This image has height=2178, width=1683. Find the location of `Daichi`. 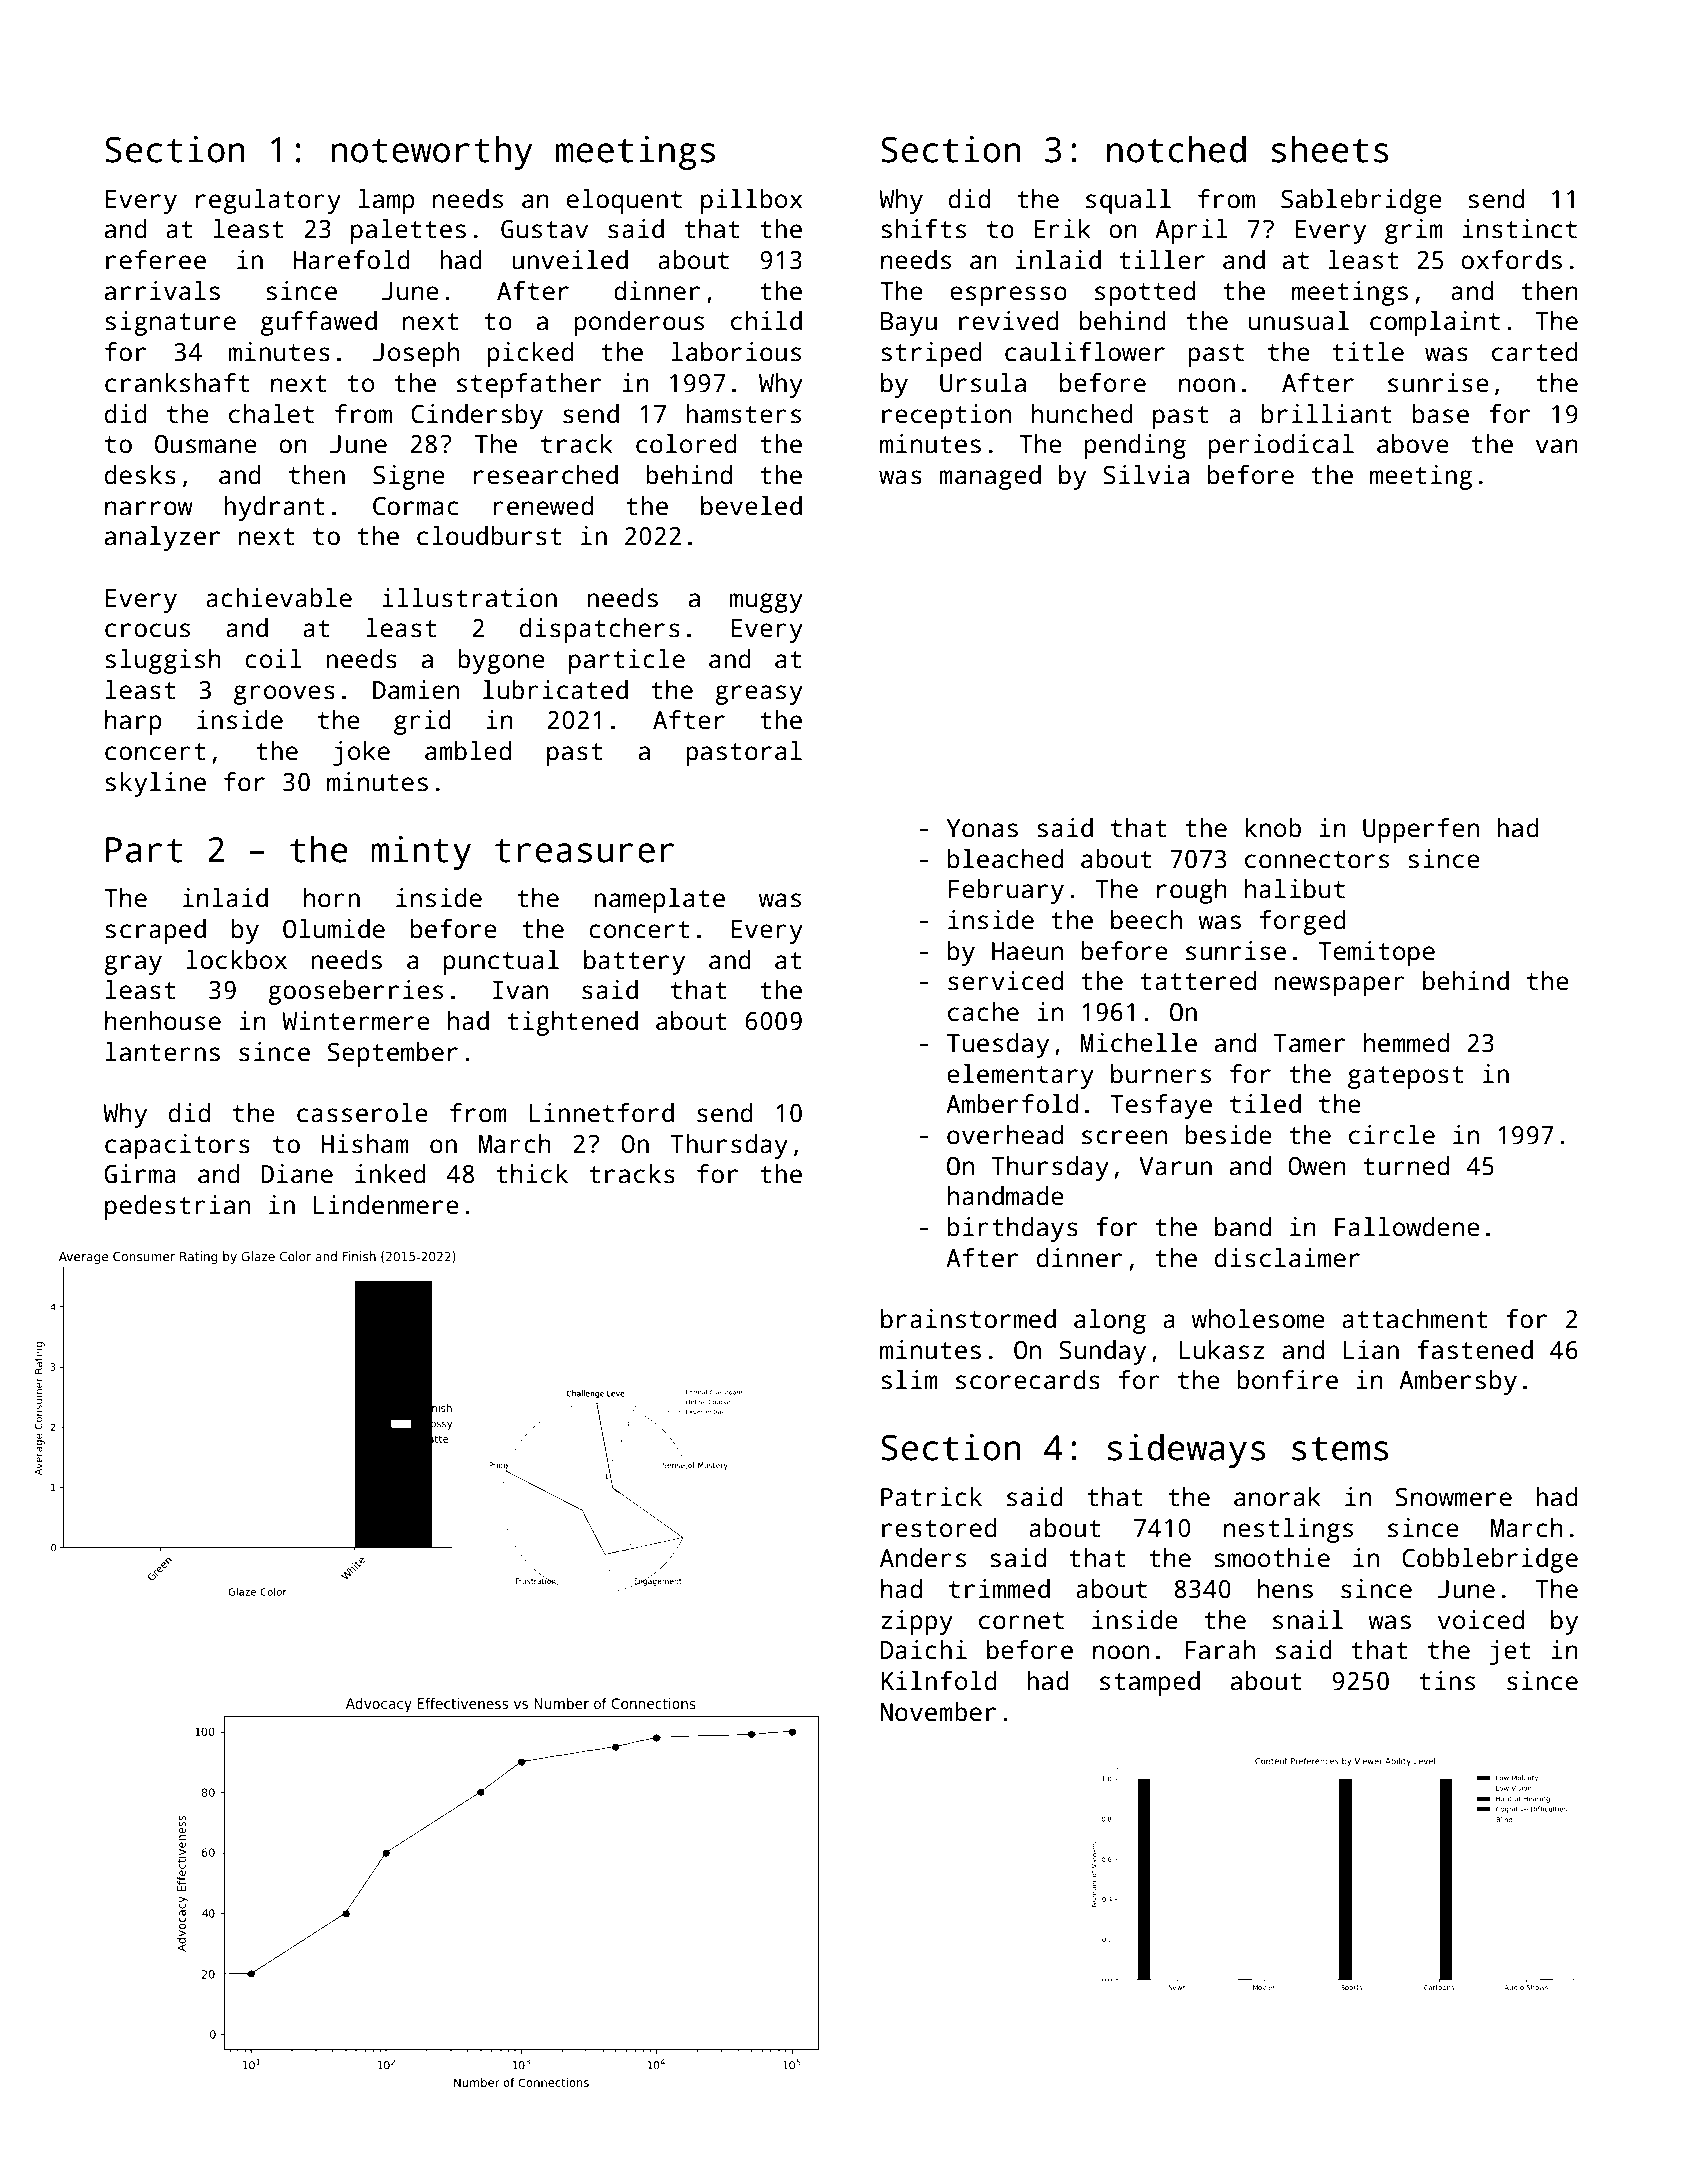

Daichi is located at coordinates (924, 1650).
